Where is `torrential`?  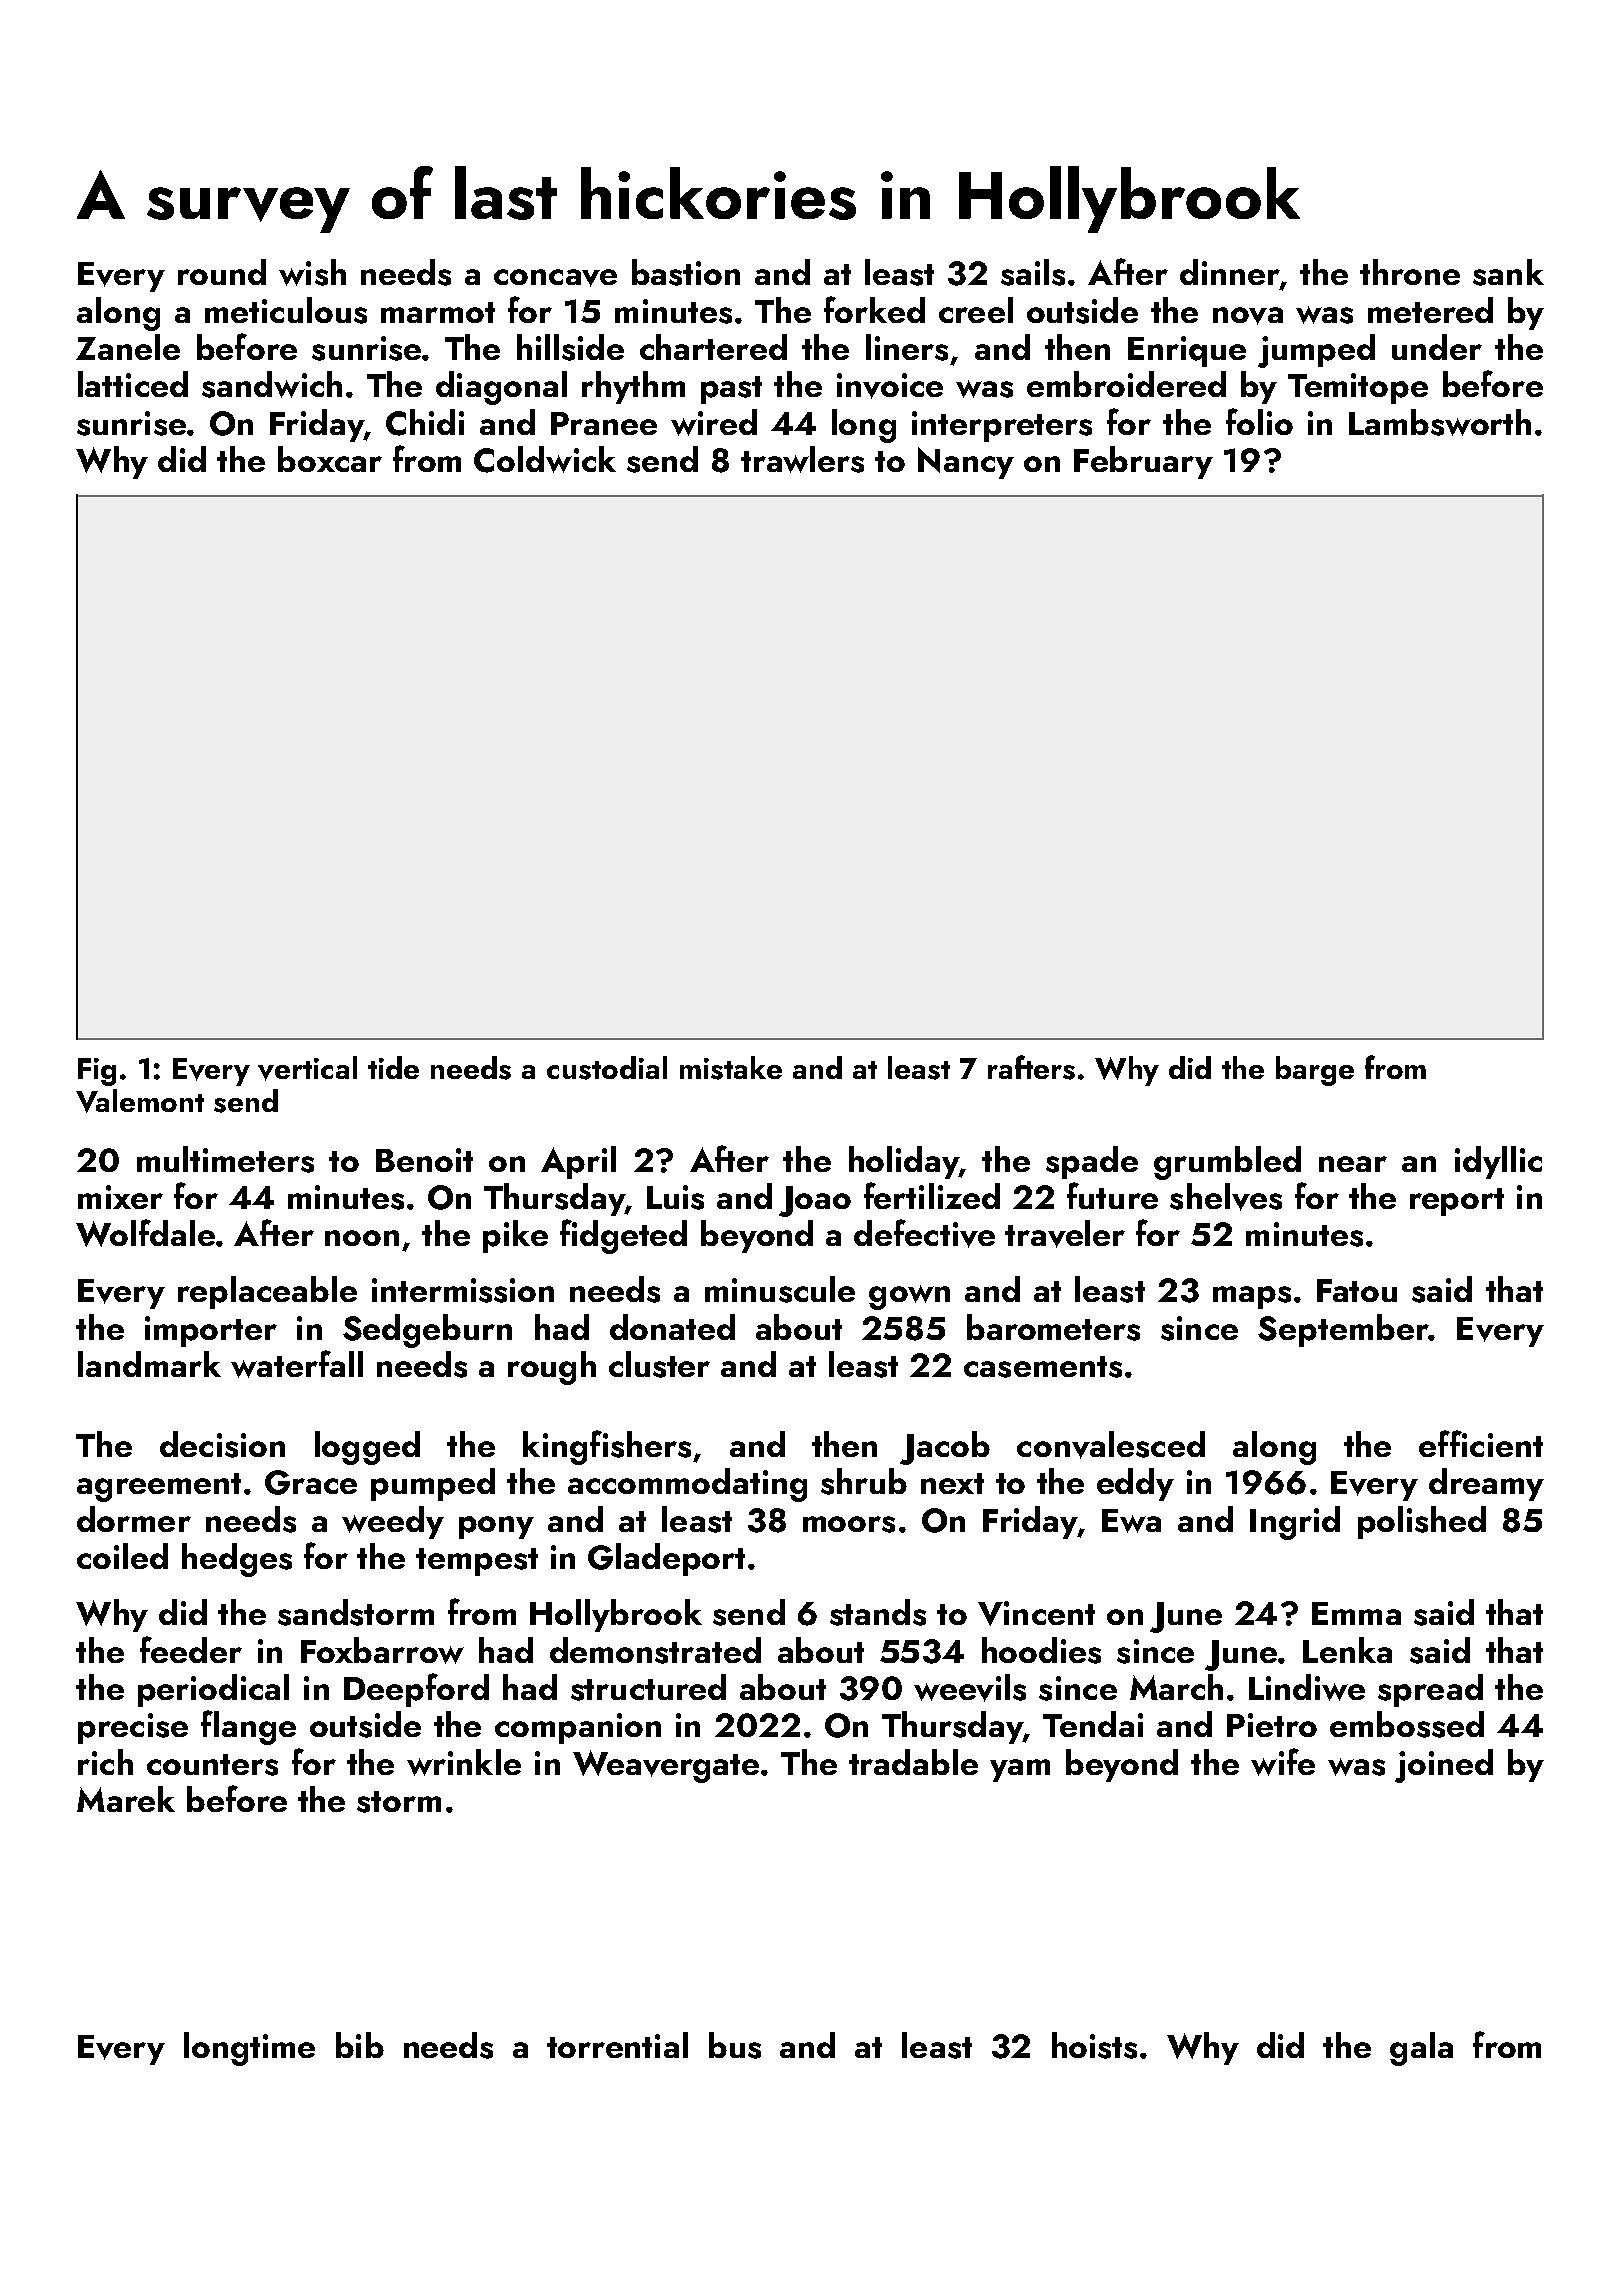
torrential is located at coordinates (617, 2045).
